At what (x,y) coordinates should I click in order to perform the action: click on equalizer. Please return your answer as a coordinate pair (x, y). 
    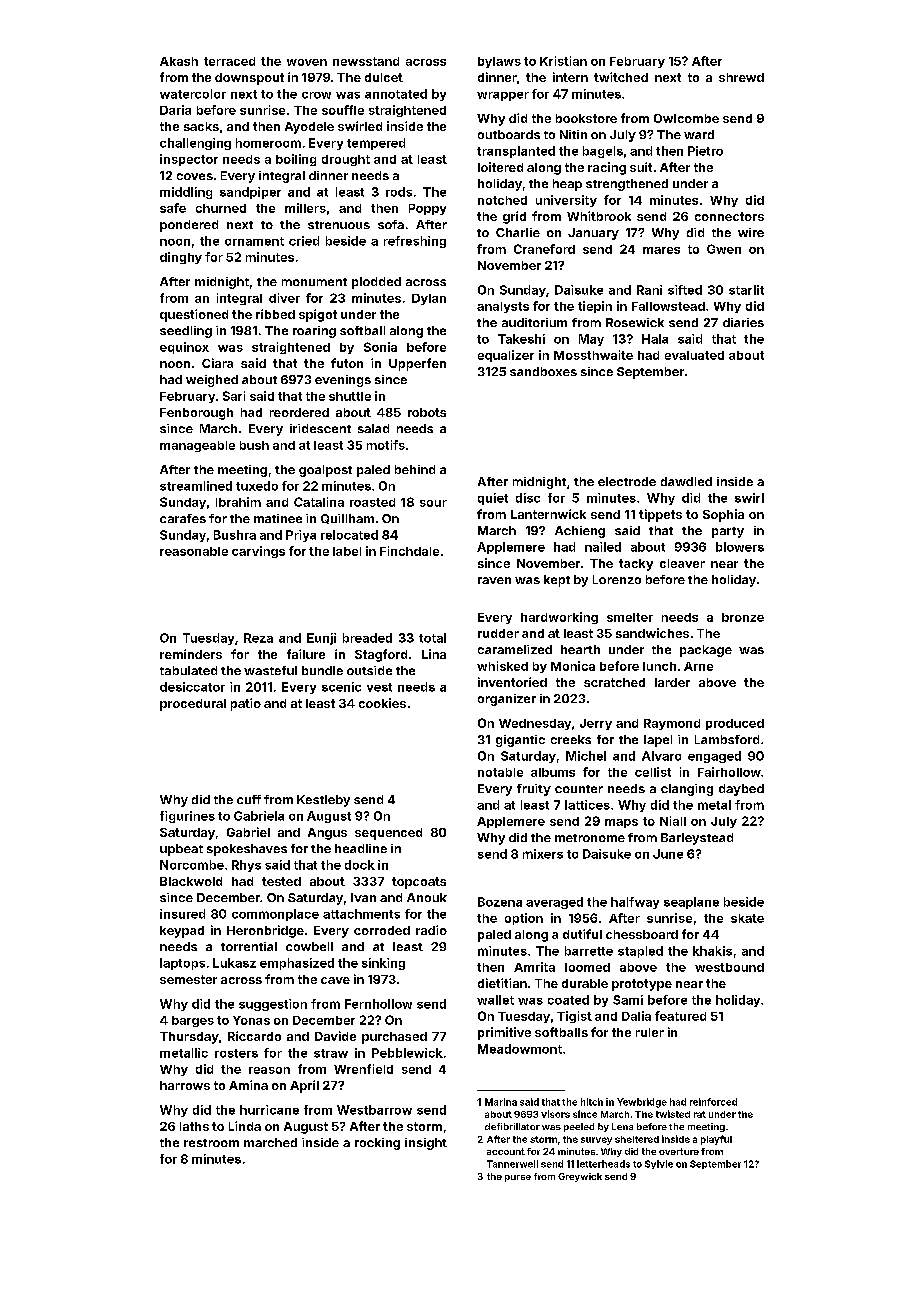
    Looking at the image, I should click on (506, 356).
